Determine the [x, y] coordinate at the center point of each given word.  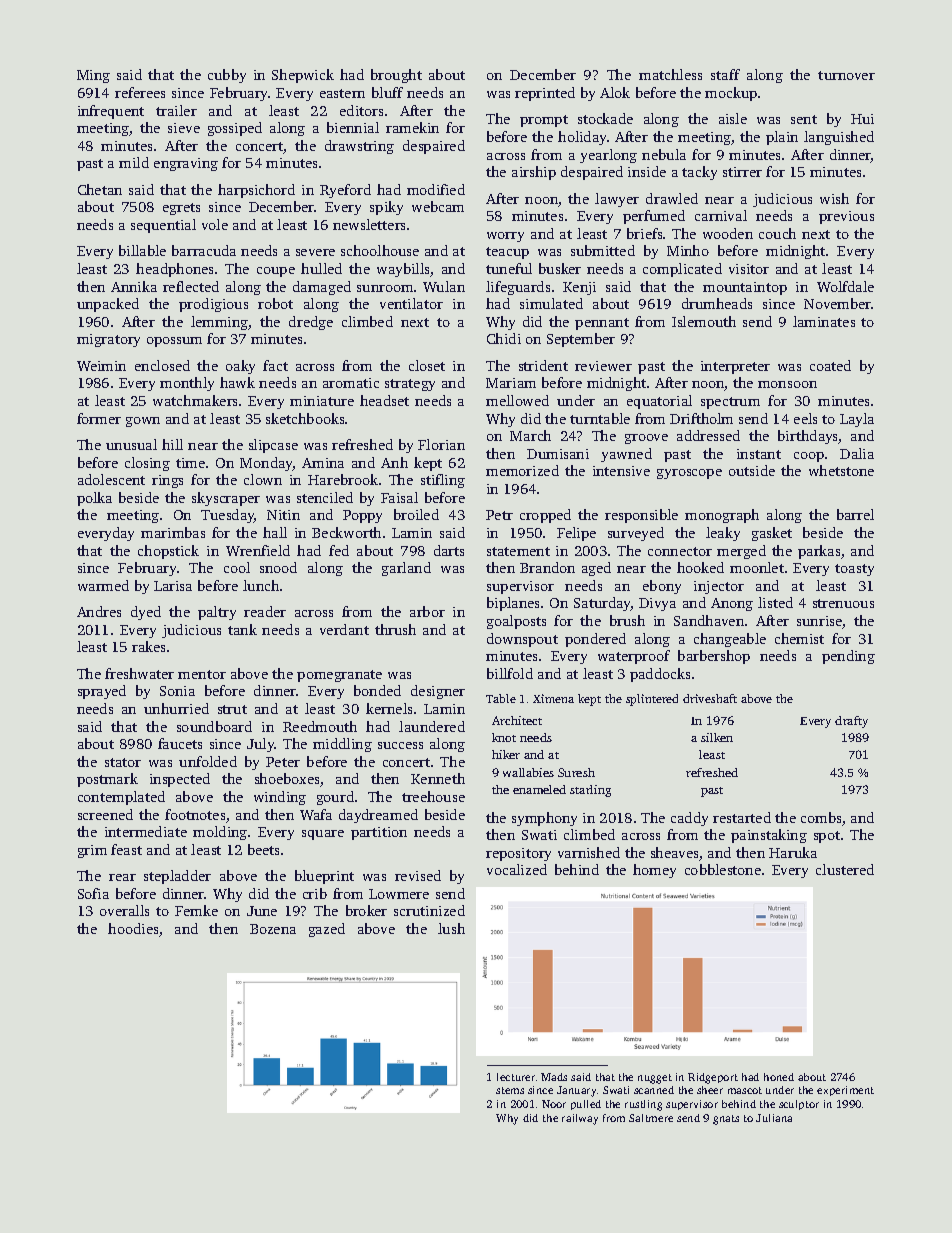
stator [123, 762]
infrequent [111, 112]
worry [505, 237]
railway [580, 1119]
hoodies [133, 928]
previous [846, 217]
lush [451, 928]
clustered [845, 869]
